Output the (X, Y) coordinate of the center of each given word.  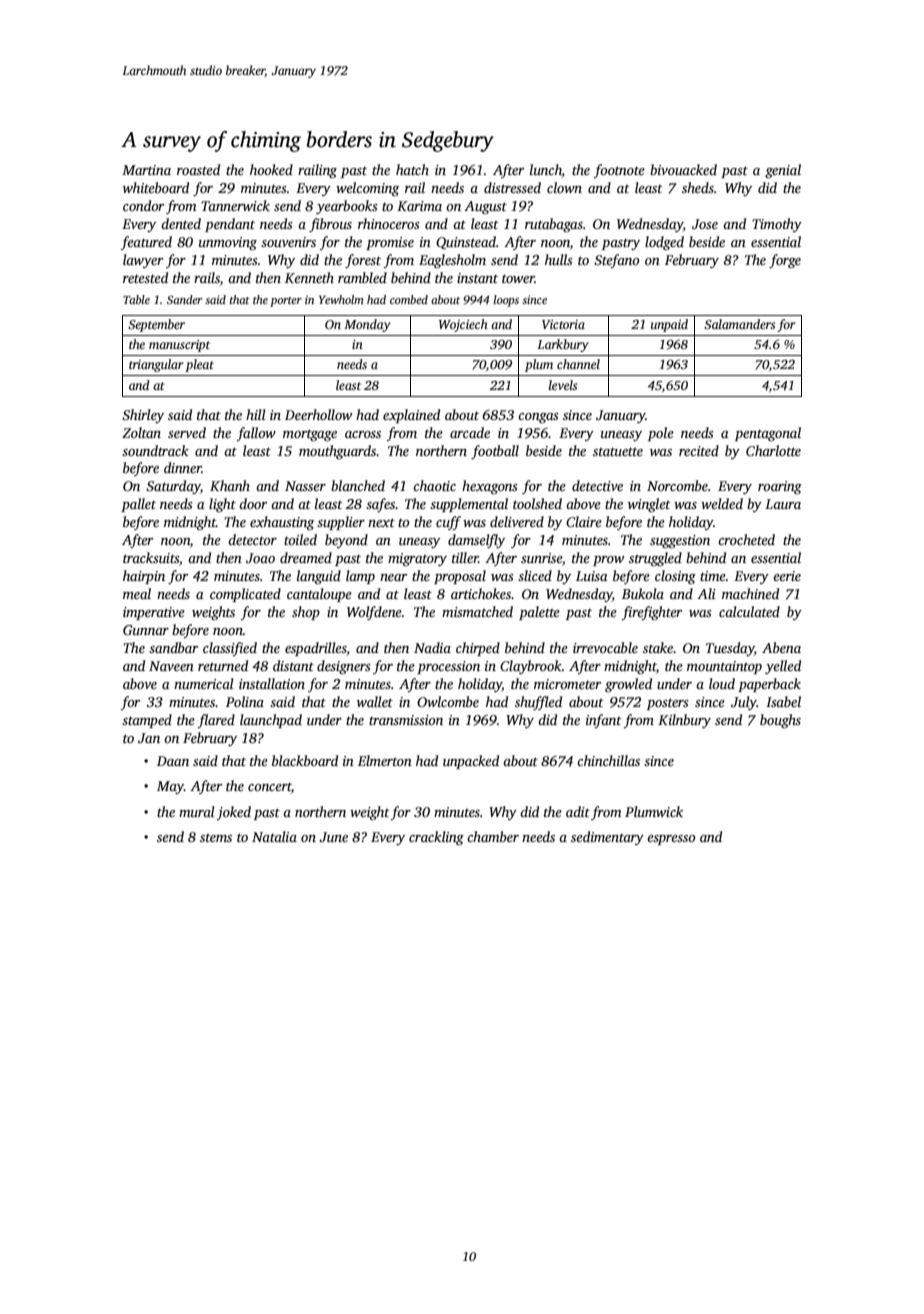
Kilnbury (684, 721)
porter (286, 302)
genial (783, 171)
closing (675, 577)
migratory (417, 559)
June (333, 837)
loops (506, 301)
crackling (436, 838)
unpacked (471, 762)
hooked (271, 169)
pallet (138, 505)
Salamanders (739, 324)
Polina (245, 701)
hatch (412, 169)
